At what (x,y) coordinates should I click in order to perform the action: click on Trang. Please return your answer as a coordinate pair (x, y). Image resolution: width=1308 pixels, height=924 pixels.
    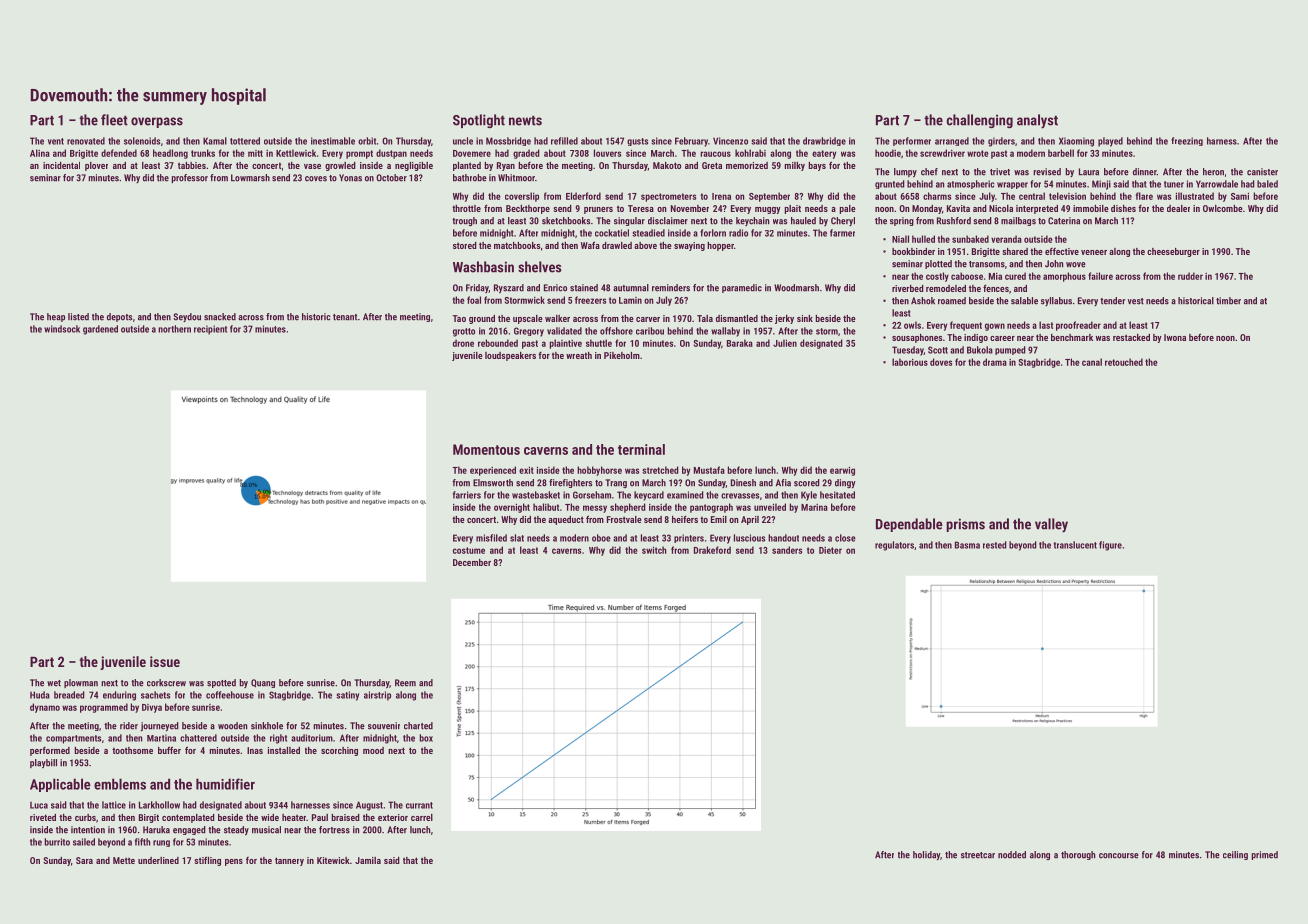
    Looking at the image, I should click on (616, 483).
